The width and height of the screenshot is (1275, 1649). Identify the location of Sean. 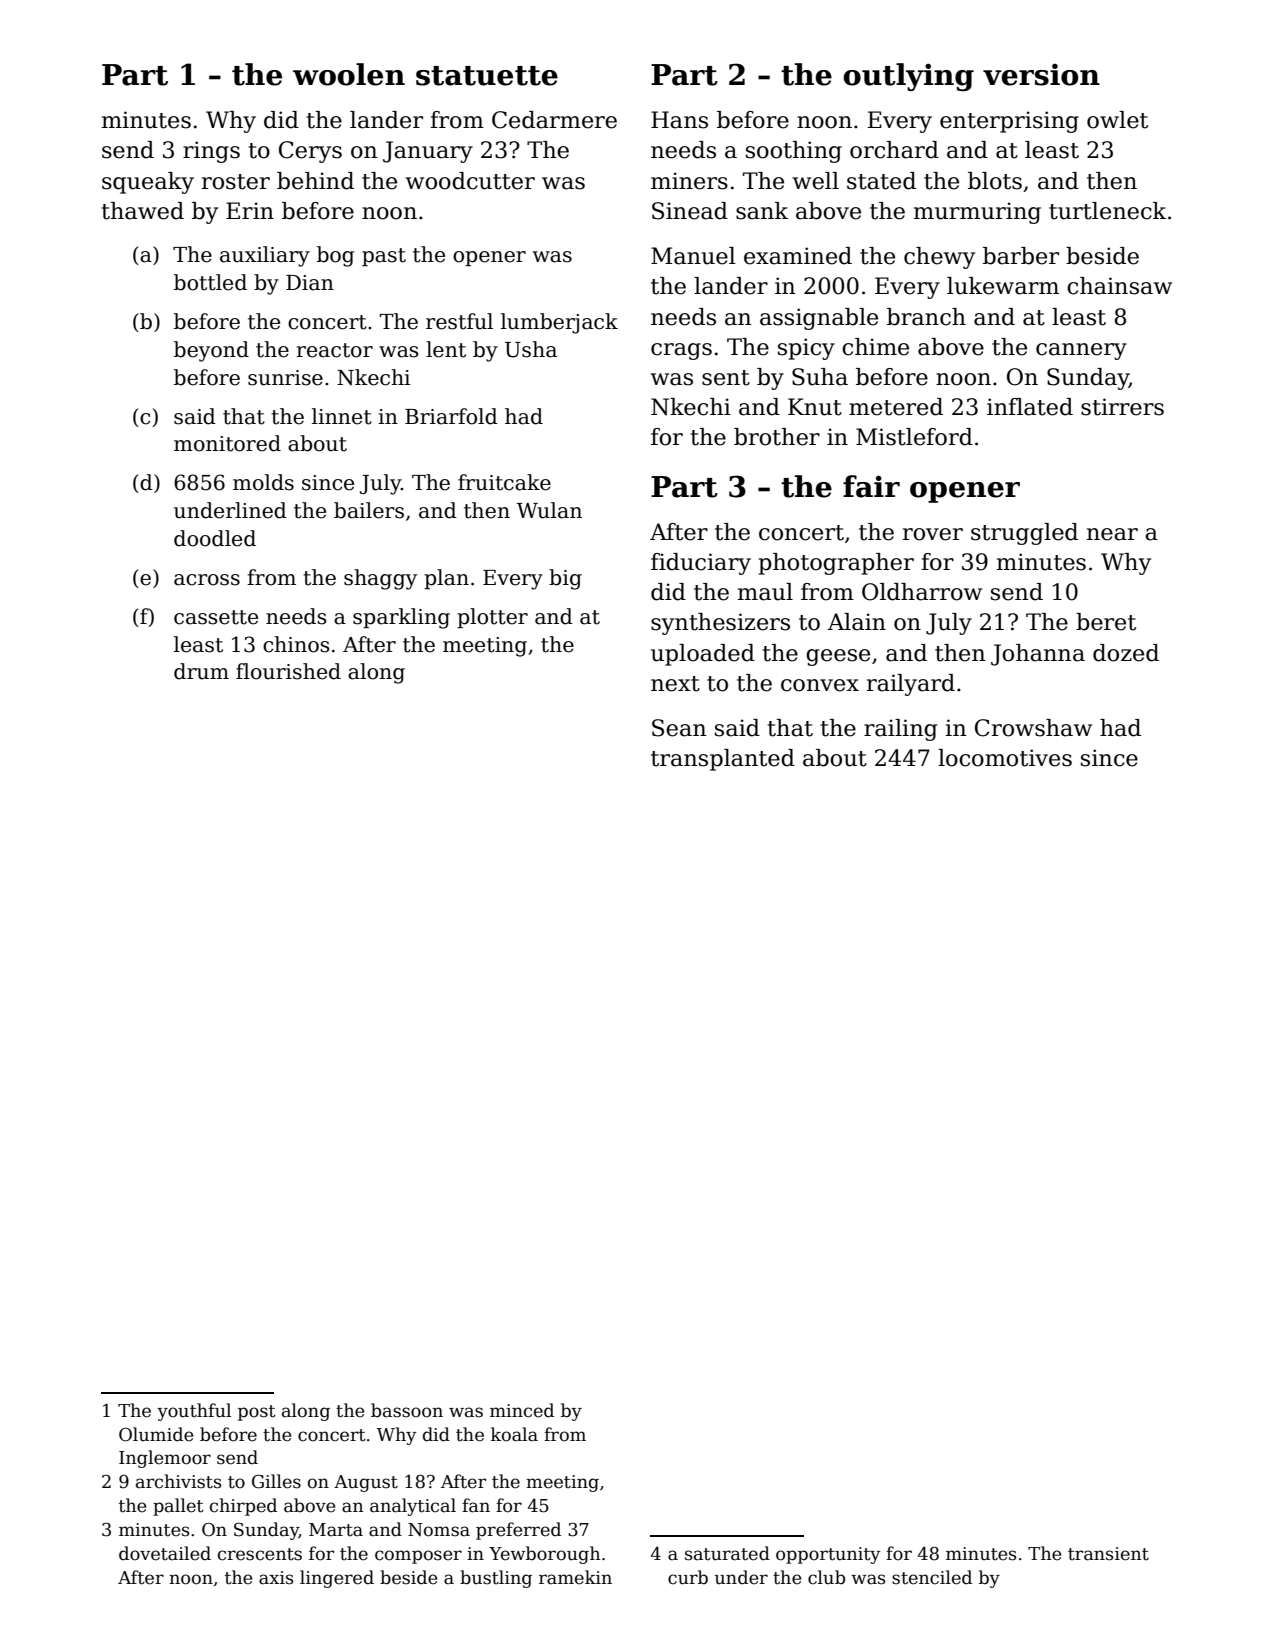
(679, 728).
